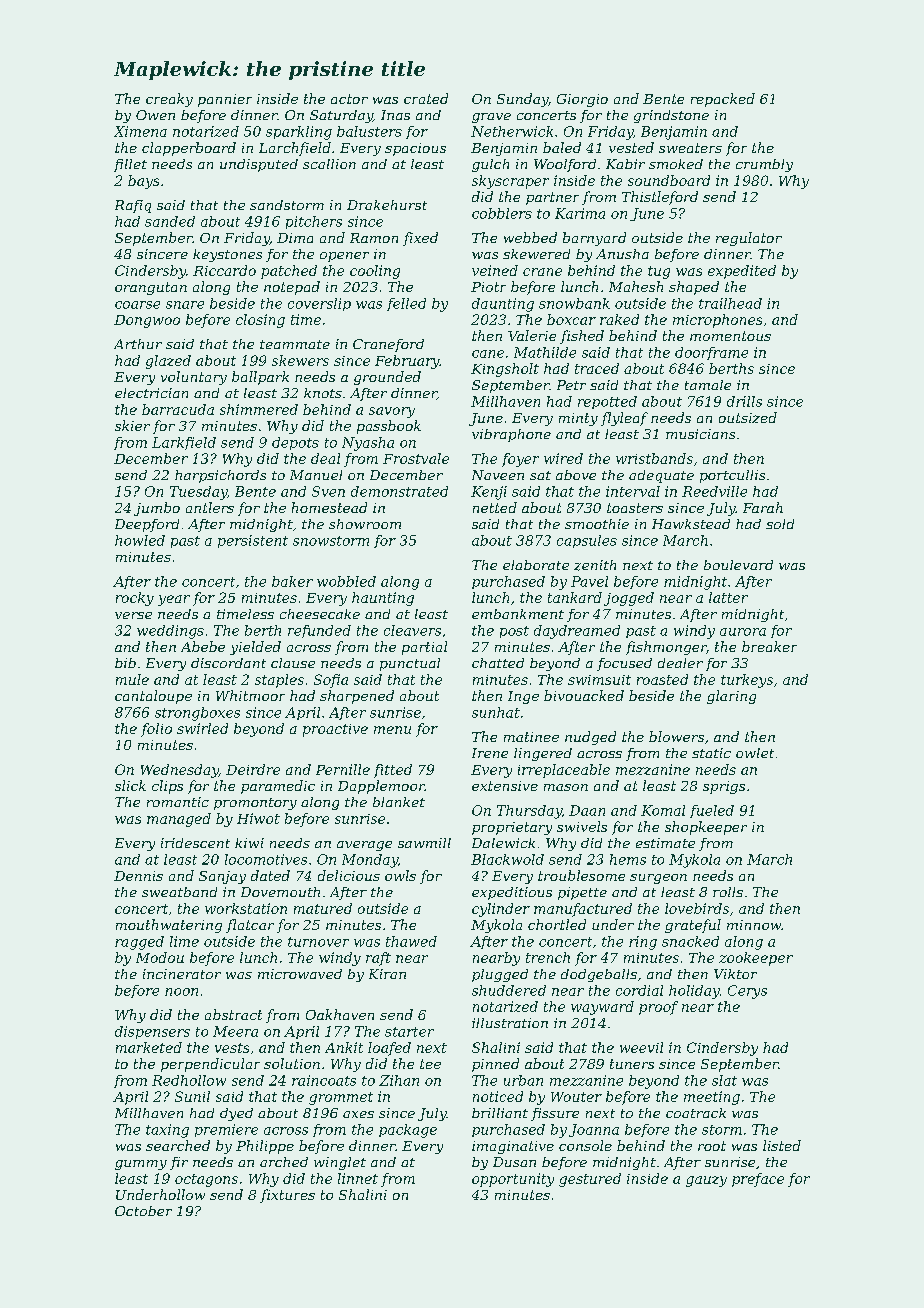 The height and width of the image is (1308, 924). What do you see at coordinates (258, 818) in the image?
I see `Hiwot` at bounding box center [258, 818].
